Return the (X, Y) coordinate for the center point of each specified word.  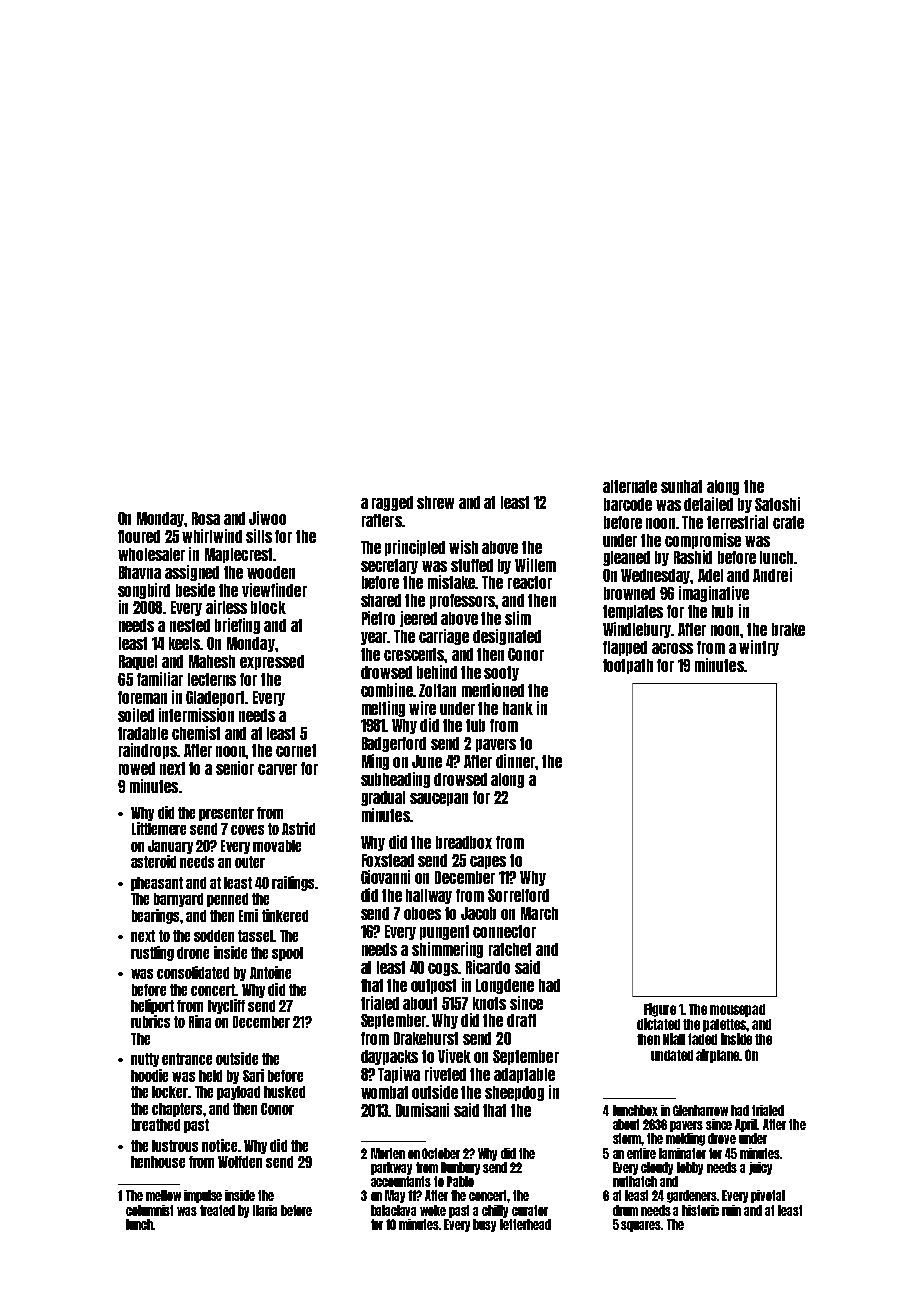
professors (463, 601)
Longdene (505, 986)
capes (488, 862)
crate (788, 522)
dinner (516, 761)
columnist (149, 1210)
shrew (435, 502)
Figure (660, 1010)
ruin (731, 1210)
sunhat (681, 486)
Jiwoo (267, 518)
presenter (226, 814)
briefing (237, 626)
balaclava (393, 1210)
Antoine (270, 972)
